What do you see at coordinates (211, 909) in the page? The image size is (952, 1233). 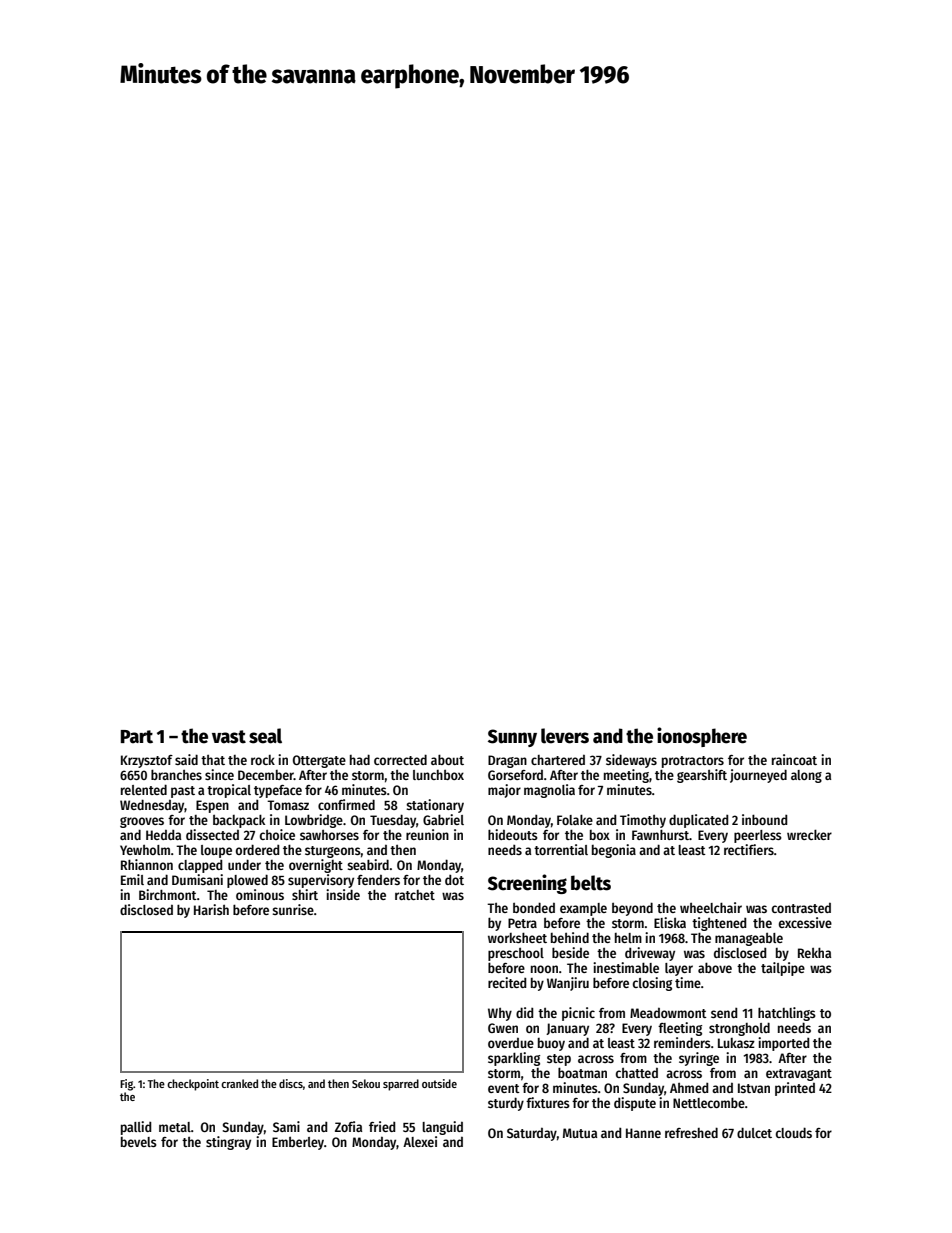 I see `Harish` at bounding box center [211, 909].
